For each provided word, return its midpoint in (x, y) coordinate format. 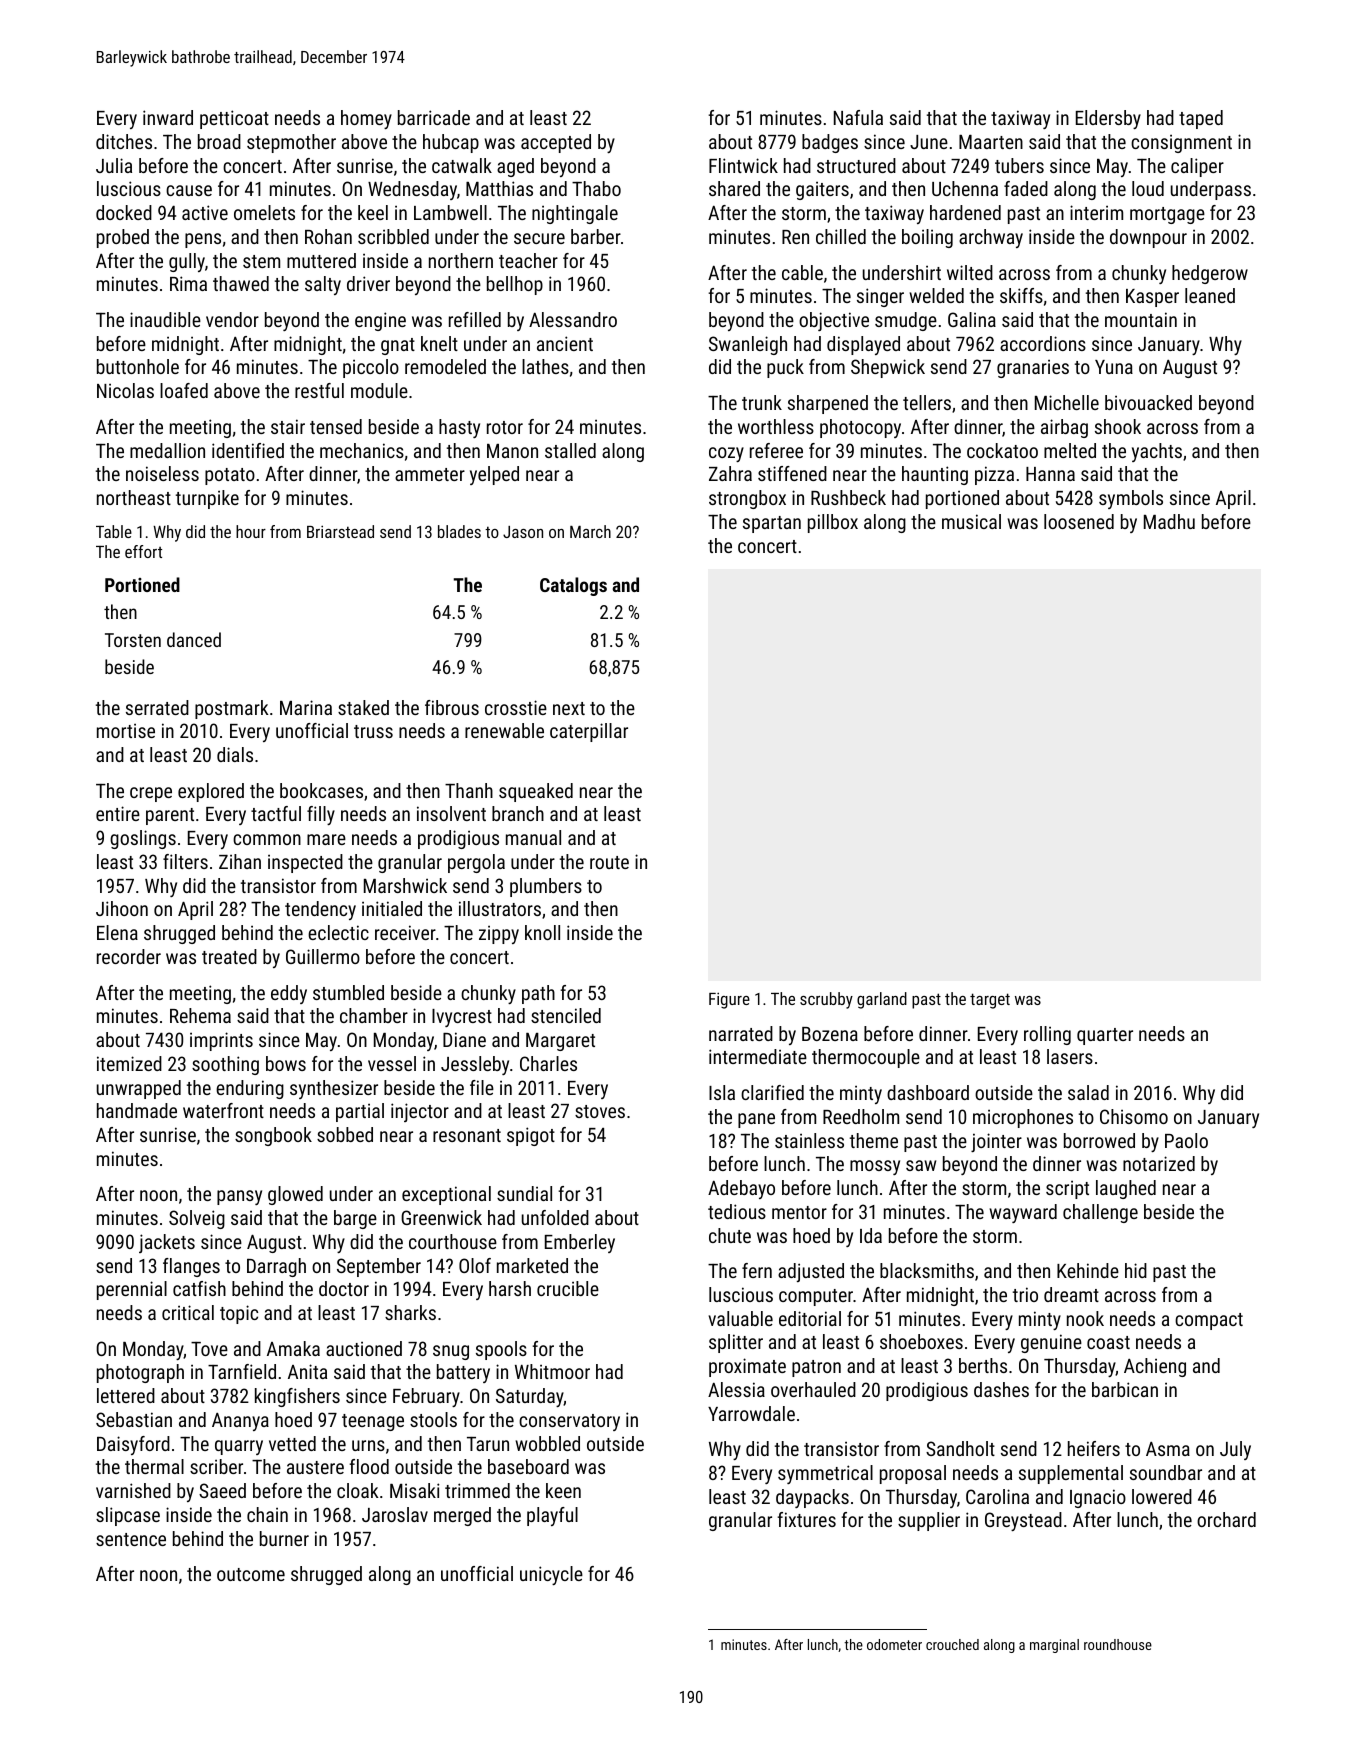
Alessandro (573, 319)
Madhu (1169, 521)
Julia (114, 165)
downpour (1148, 238)
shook (1118, 426)
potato (230, 476)
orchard (1226, 1519)
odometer (894, 1644)
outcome (251, 1574)
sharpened (828, 404)
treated (229, 956)
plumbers (546, 887)
